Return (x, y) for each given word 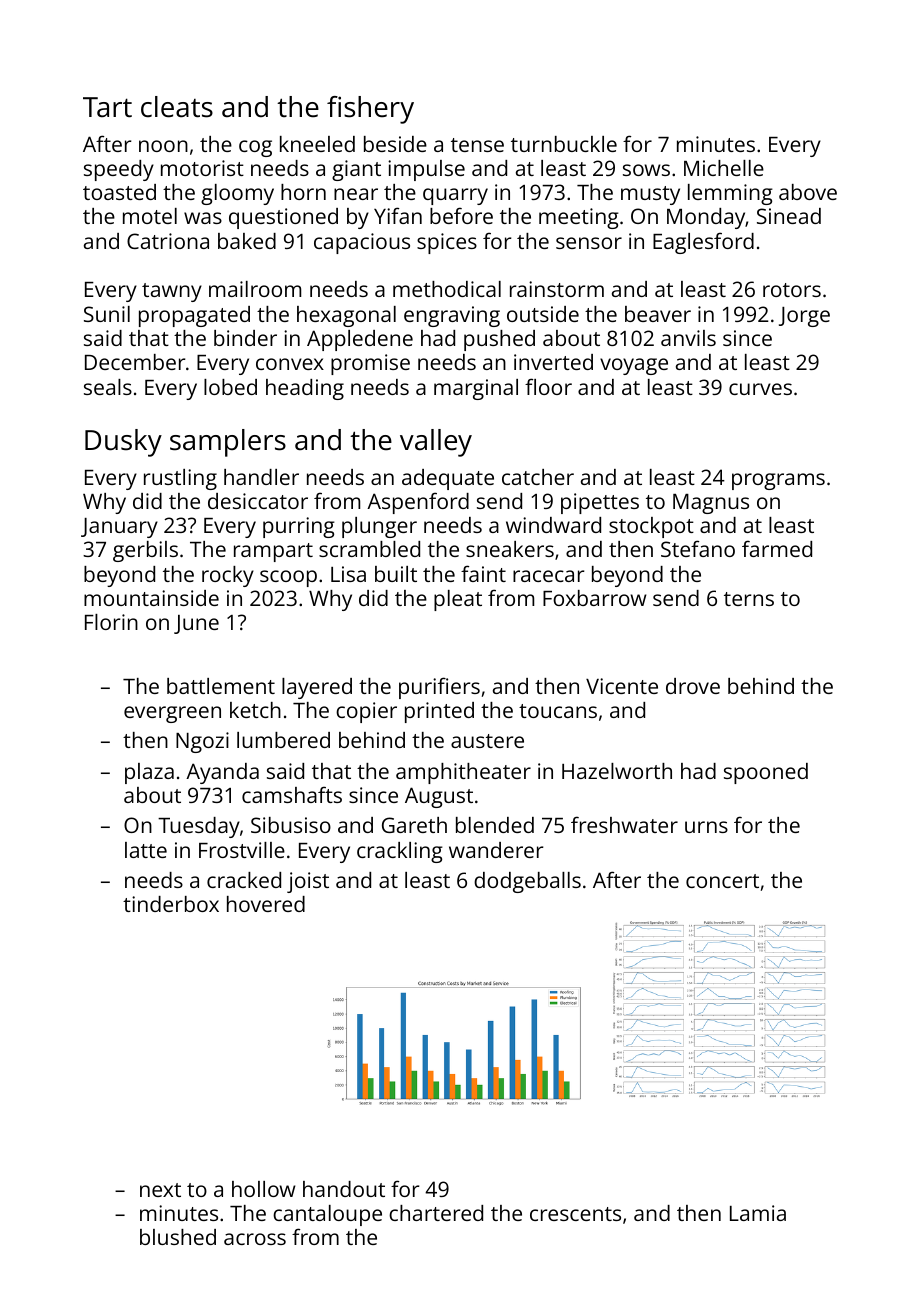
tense (477, 145)
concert (722, 881)
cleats (177, 107)
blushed (178, 1237)
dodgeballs (527, 882)
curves (760, 389)
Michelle (724, 168)
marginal (476, 389)
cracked (244, 880)
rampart (273, 552)
